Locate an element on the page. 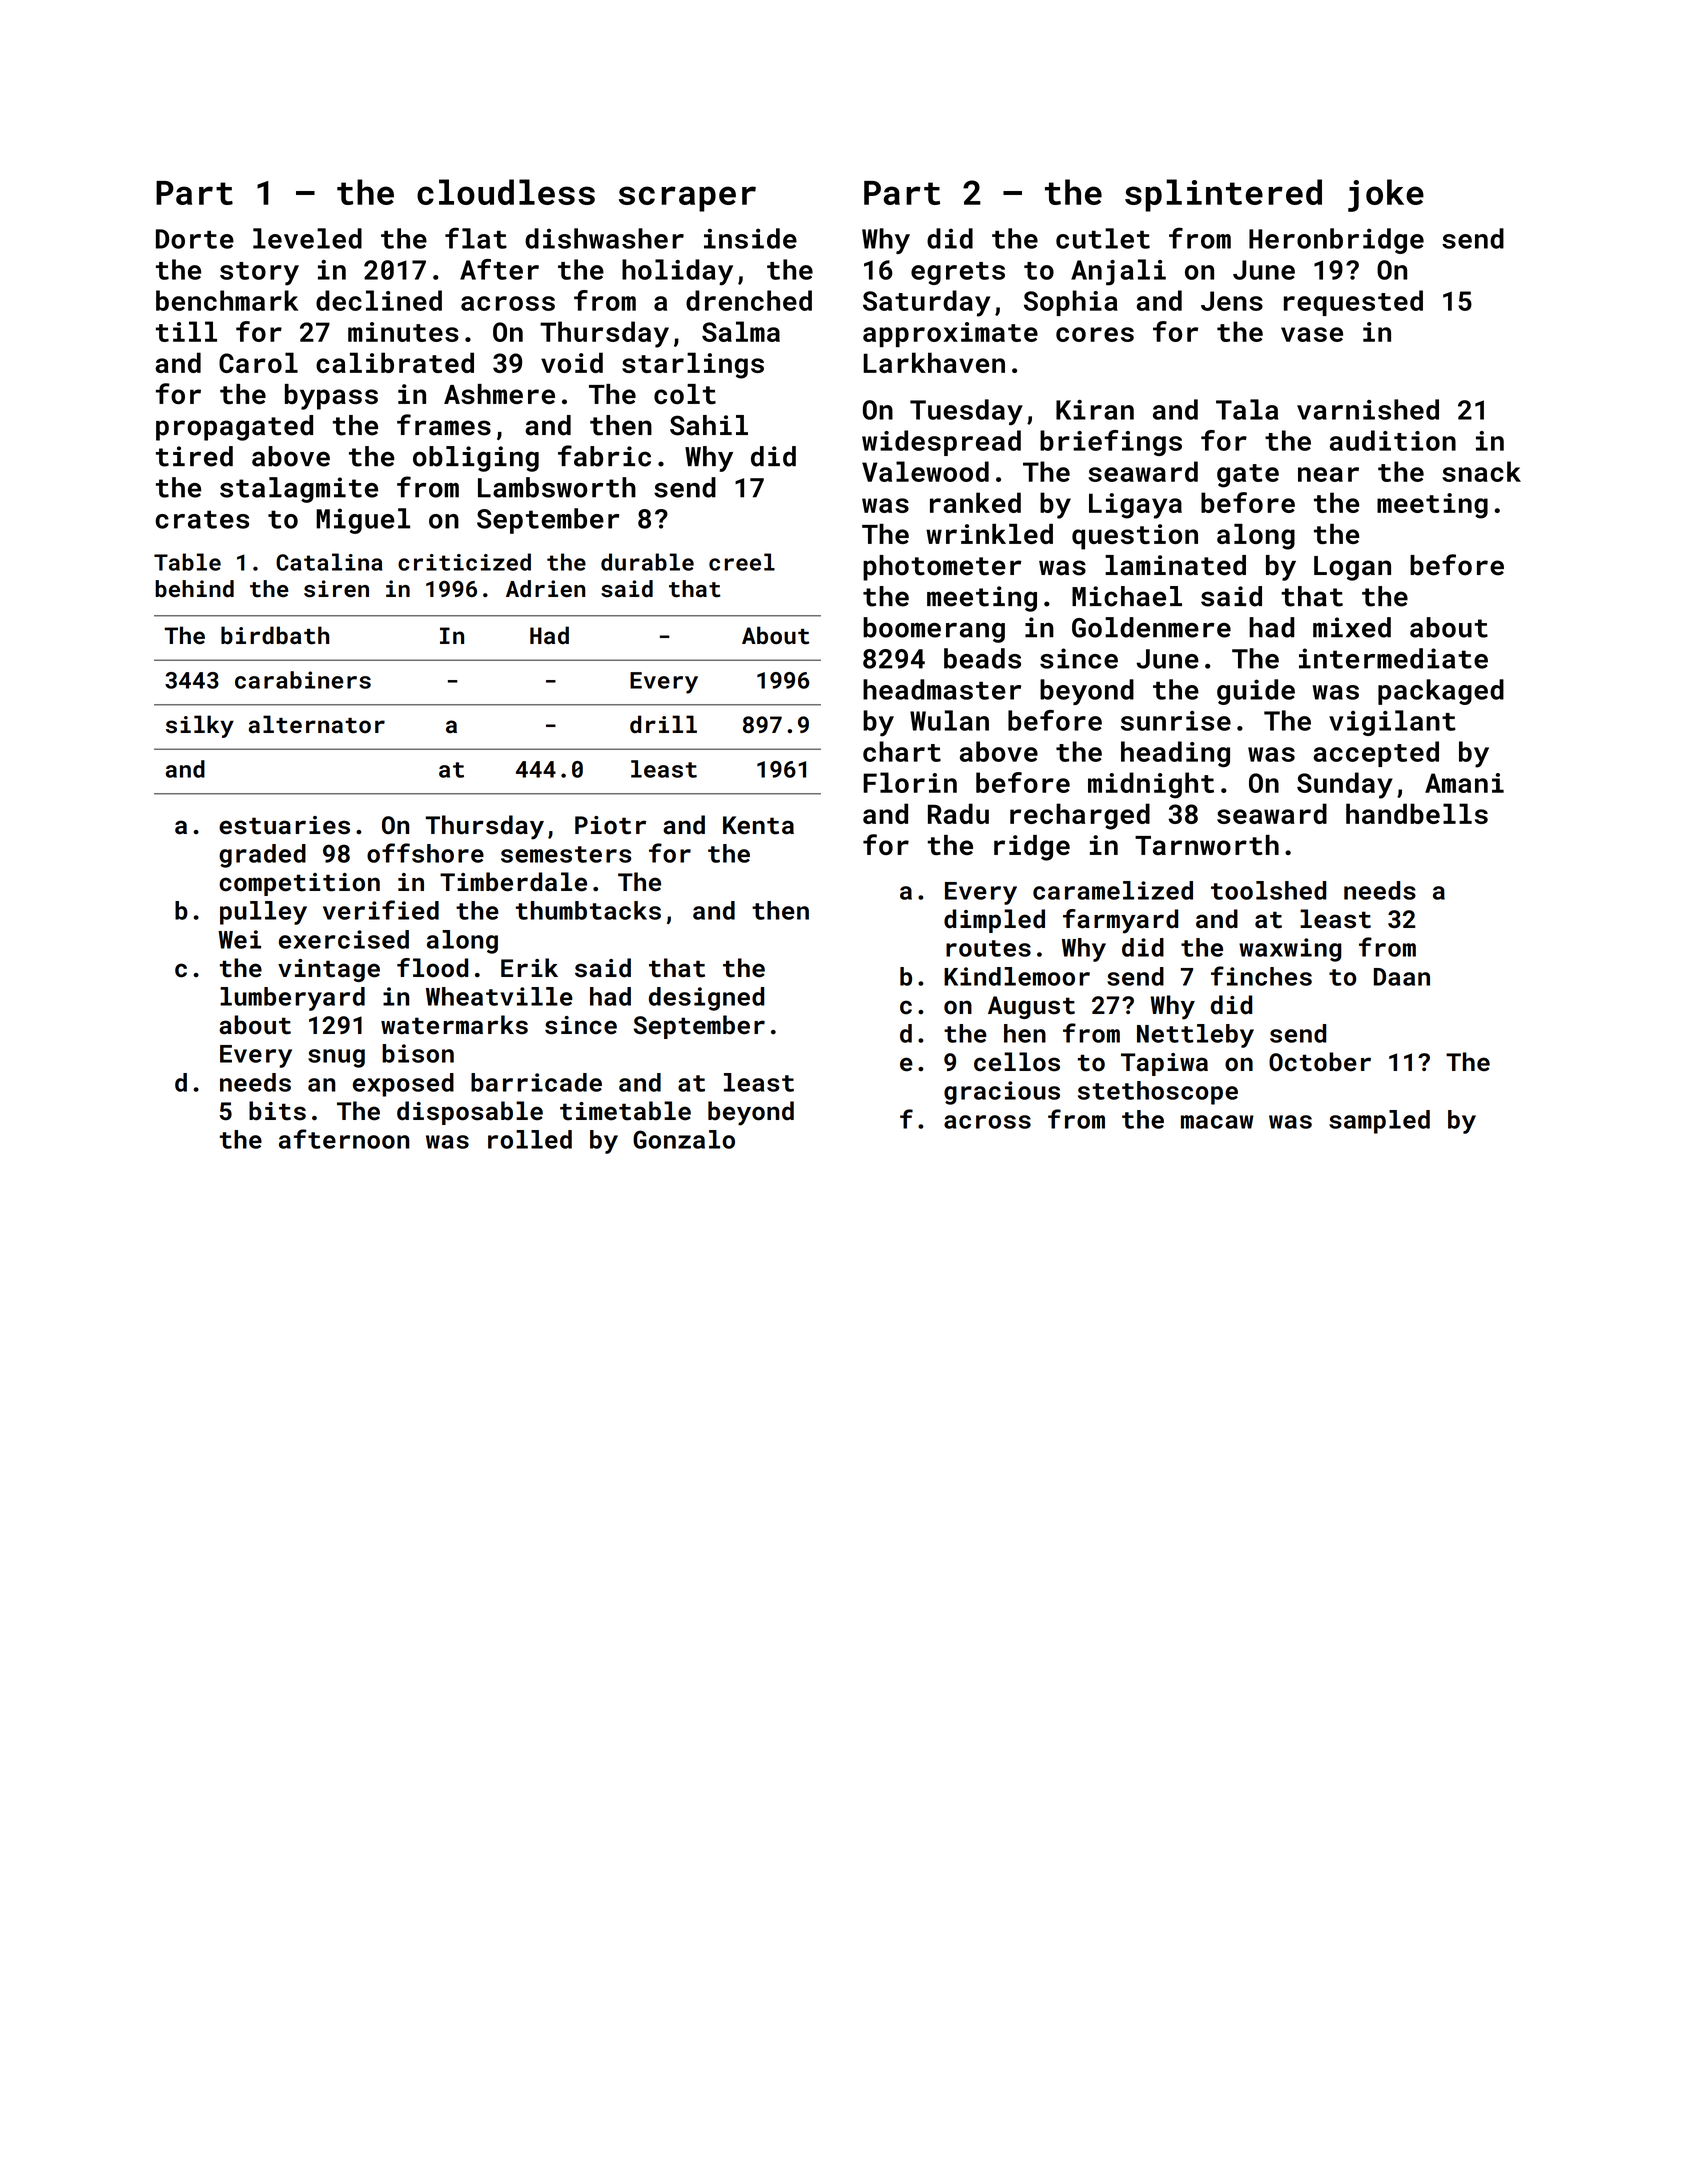  sampled is located at coordinates (1379, 1122).
